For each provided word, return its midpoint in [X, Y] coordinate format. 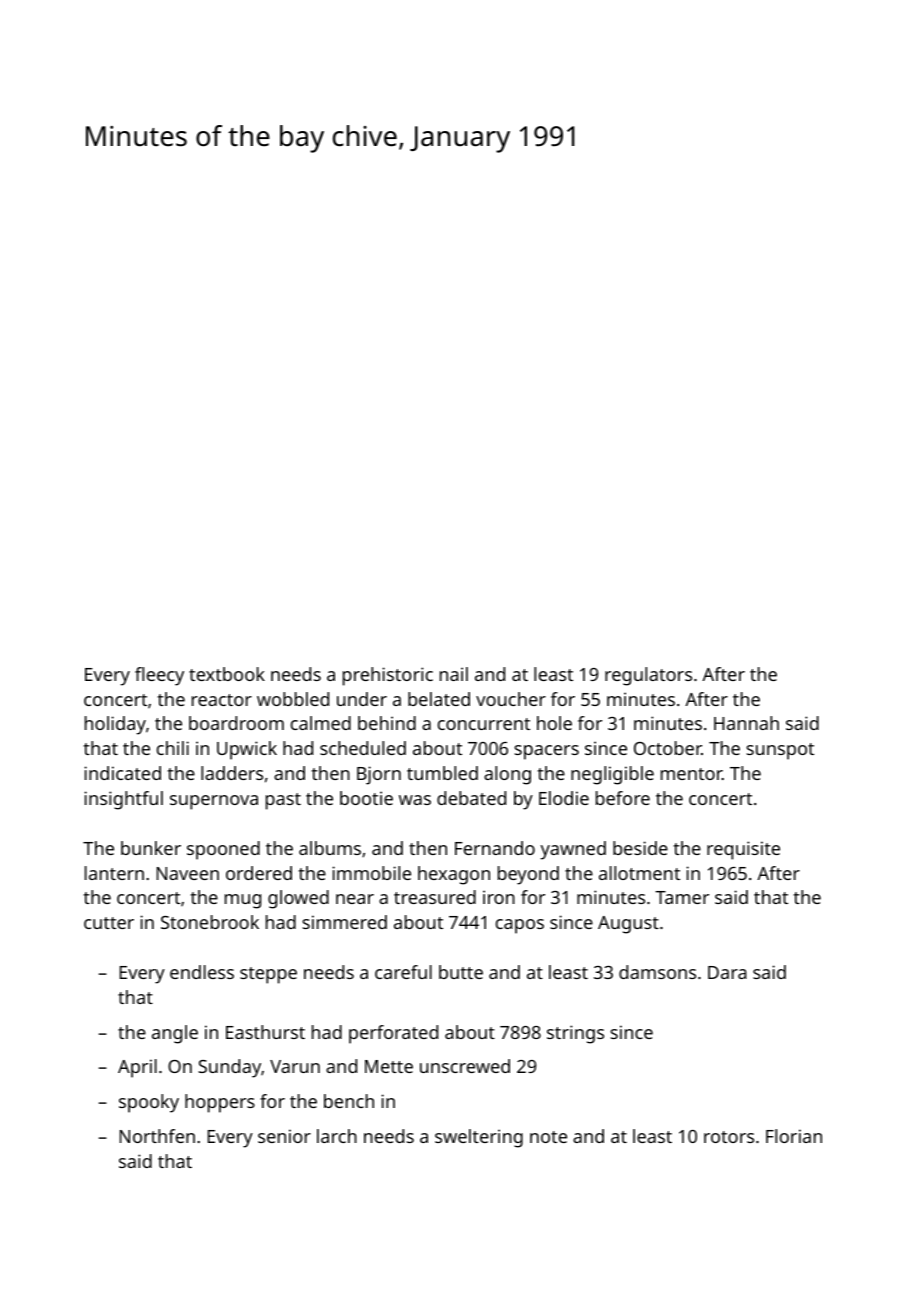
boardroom [236, 723]
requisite [743, 850]
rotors [729, 1137]
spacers [546, 752]
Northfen [157, 1136]
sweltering [479, 1138]
